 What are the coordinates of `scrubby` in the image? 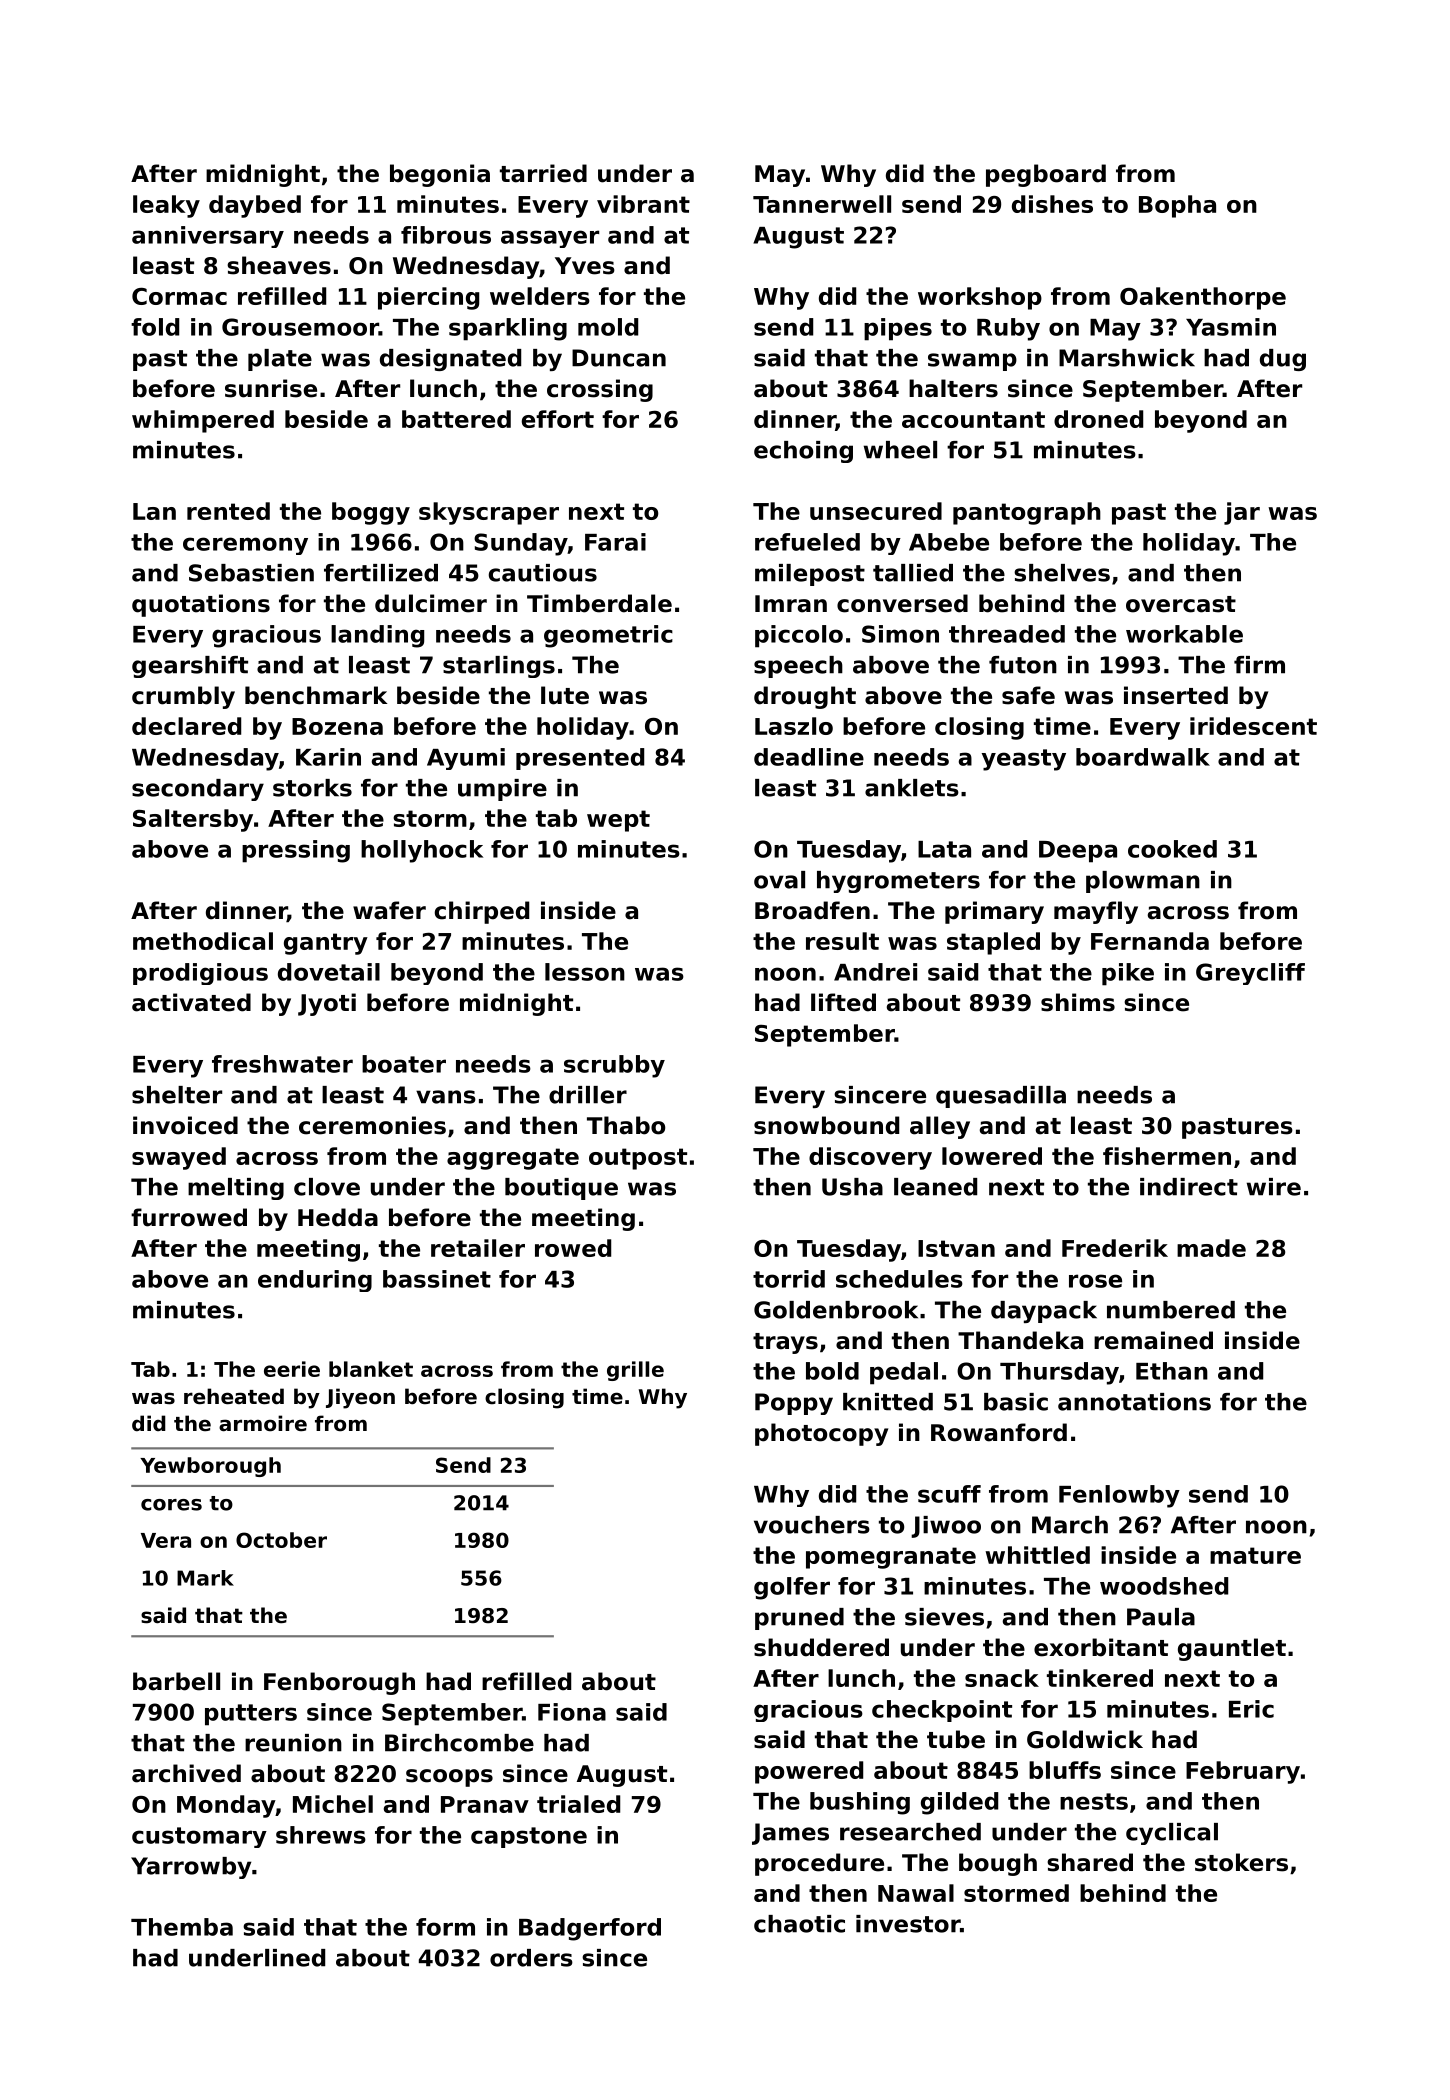 It's located at (614, 1066).
